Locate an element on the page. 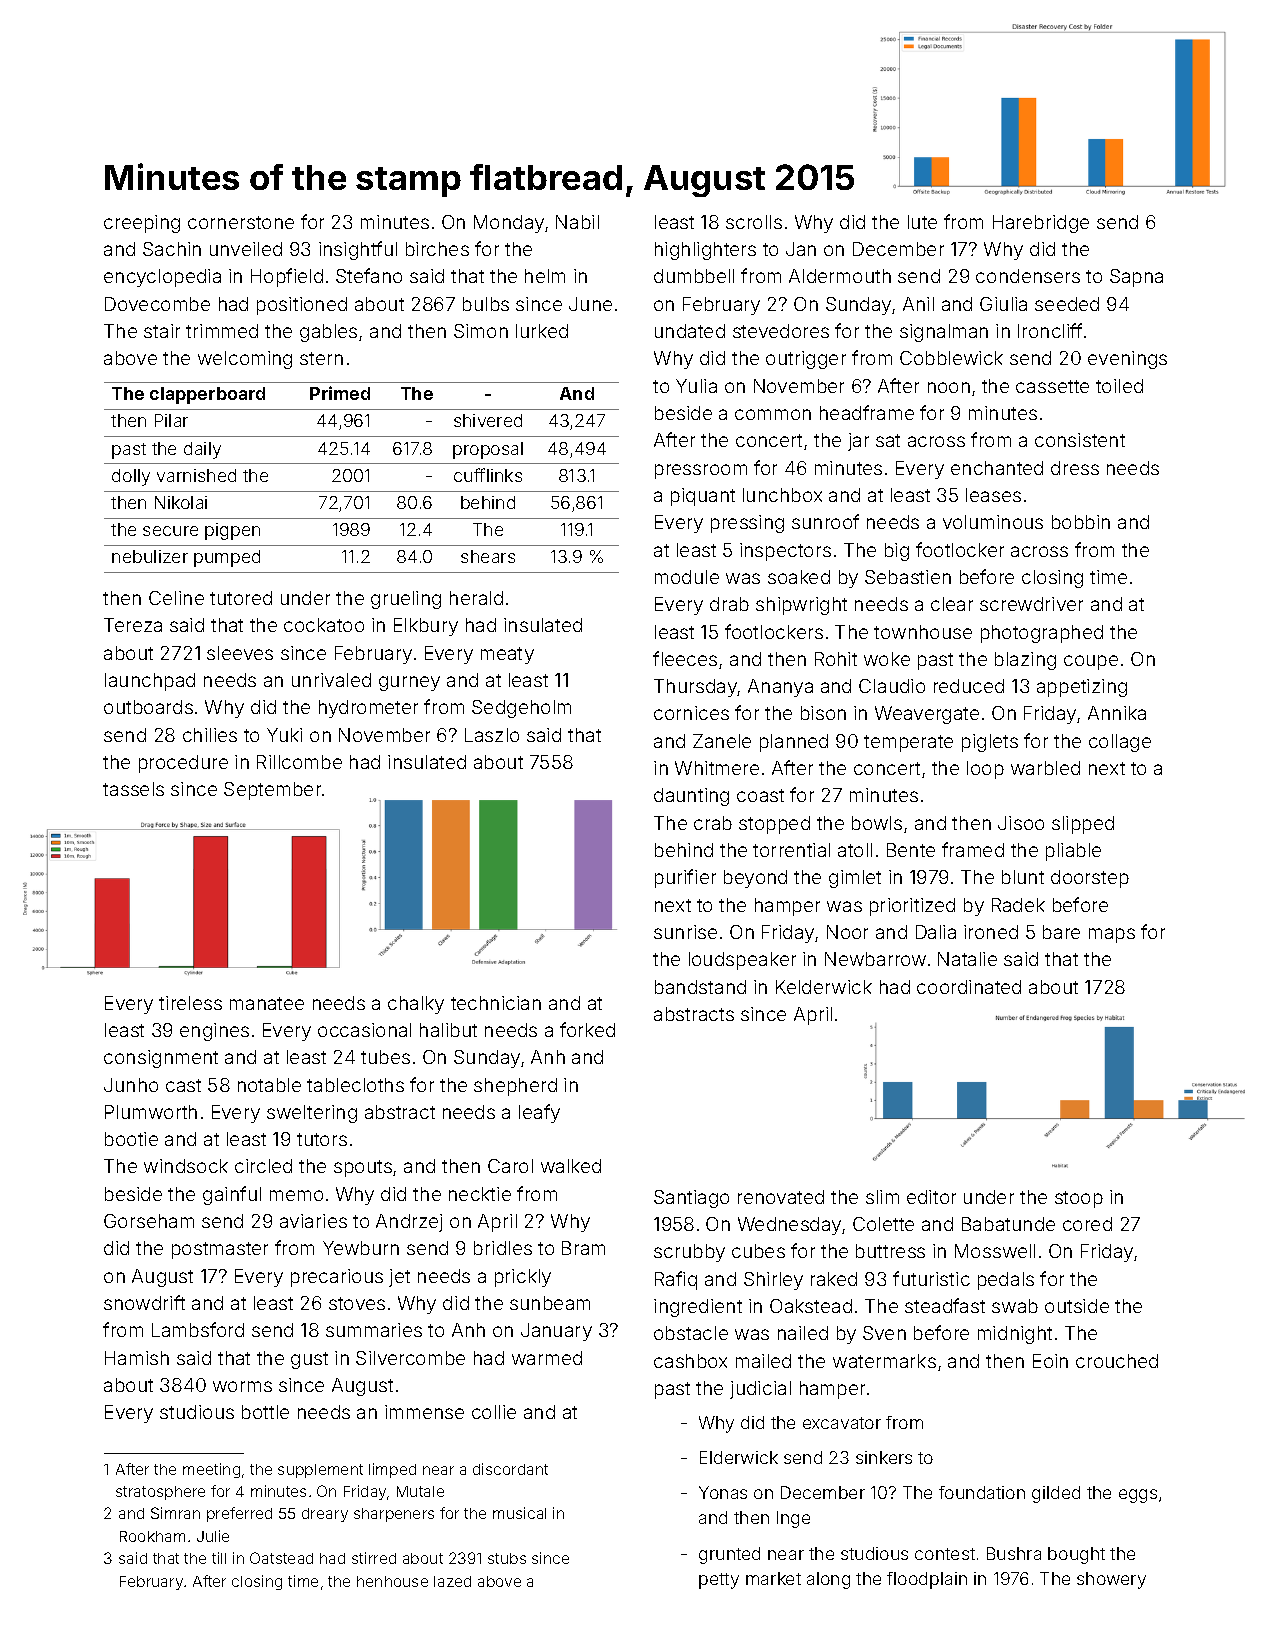  creeping is located at coordinates (142, 224).
